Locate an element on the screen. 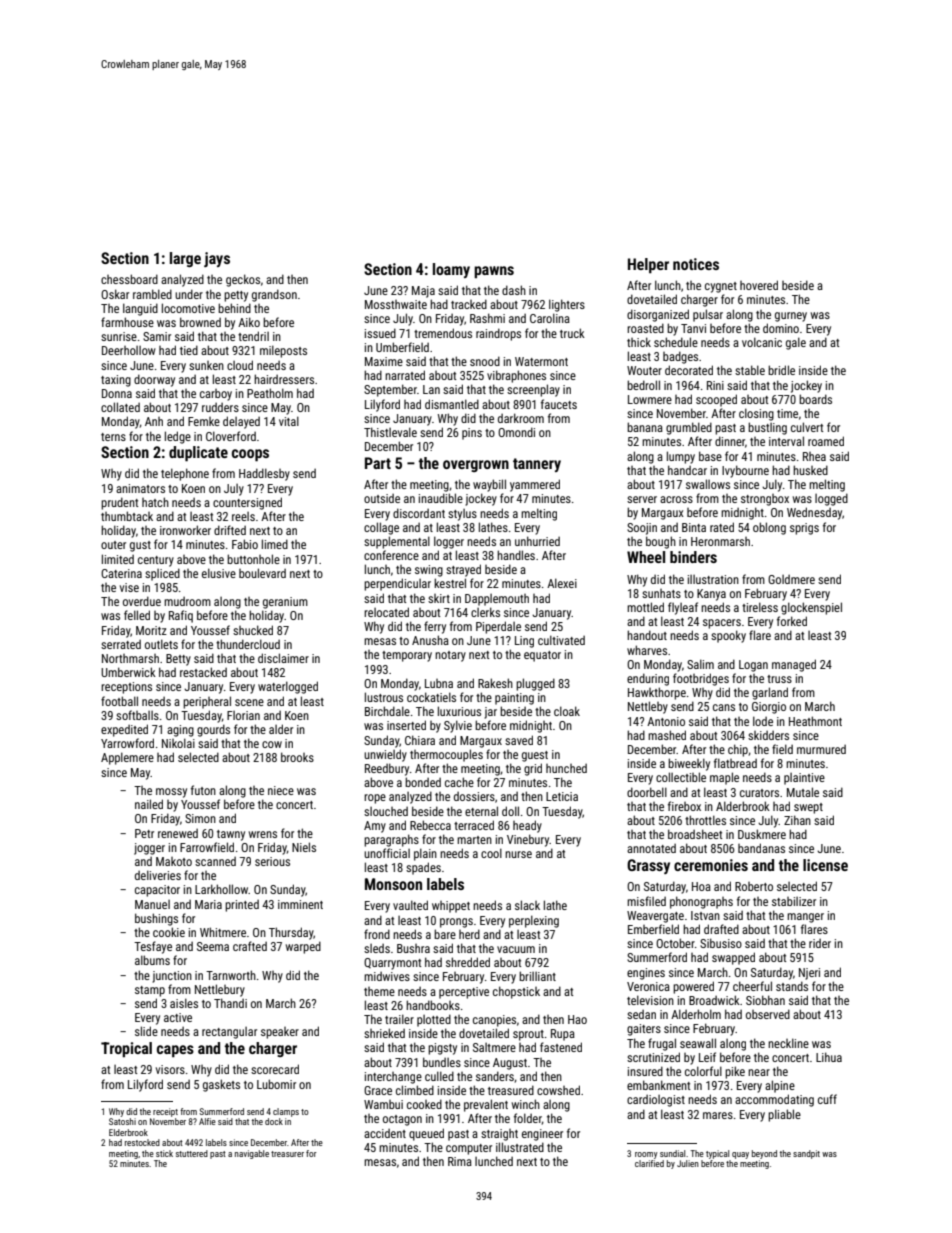 The height and width of the screenshot is (1233, 952). gaiters is located at coordinates (644, 1030).
